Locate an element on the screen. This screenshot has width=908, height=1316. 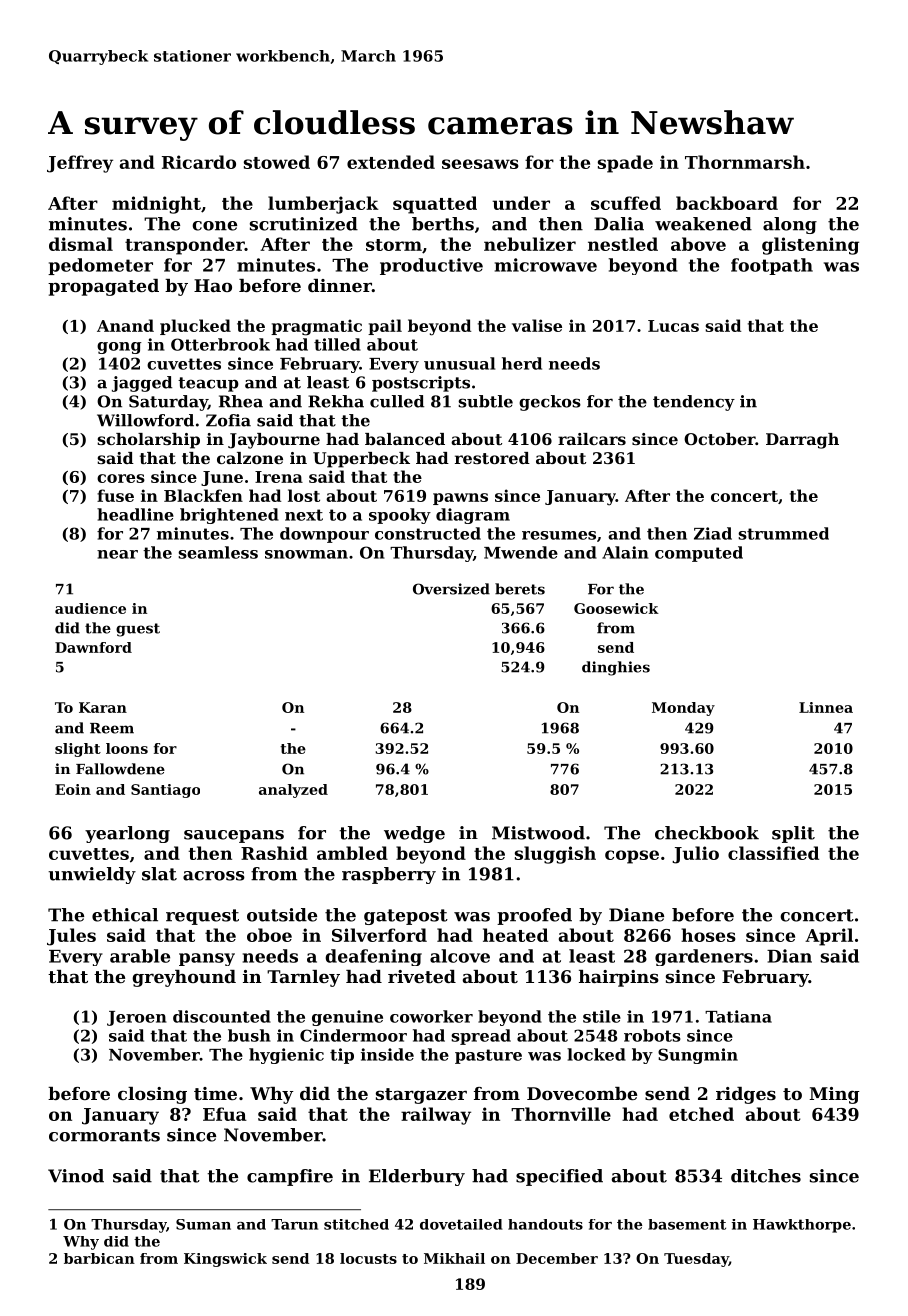
classified is located at coordinates (773, 853).
